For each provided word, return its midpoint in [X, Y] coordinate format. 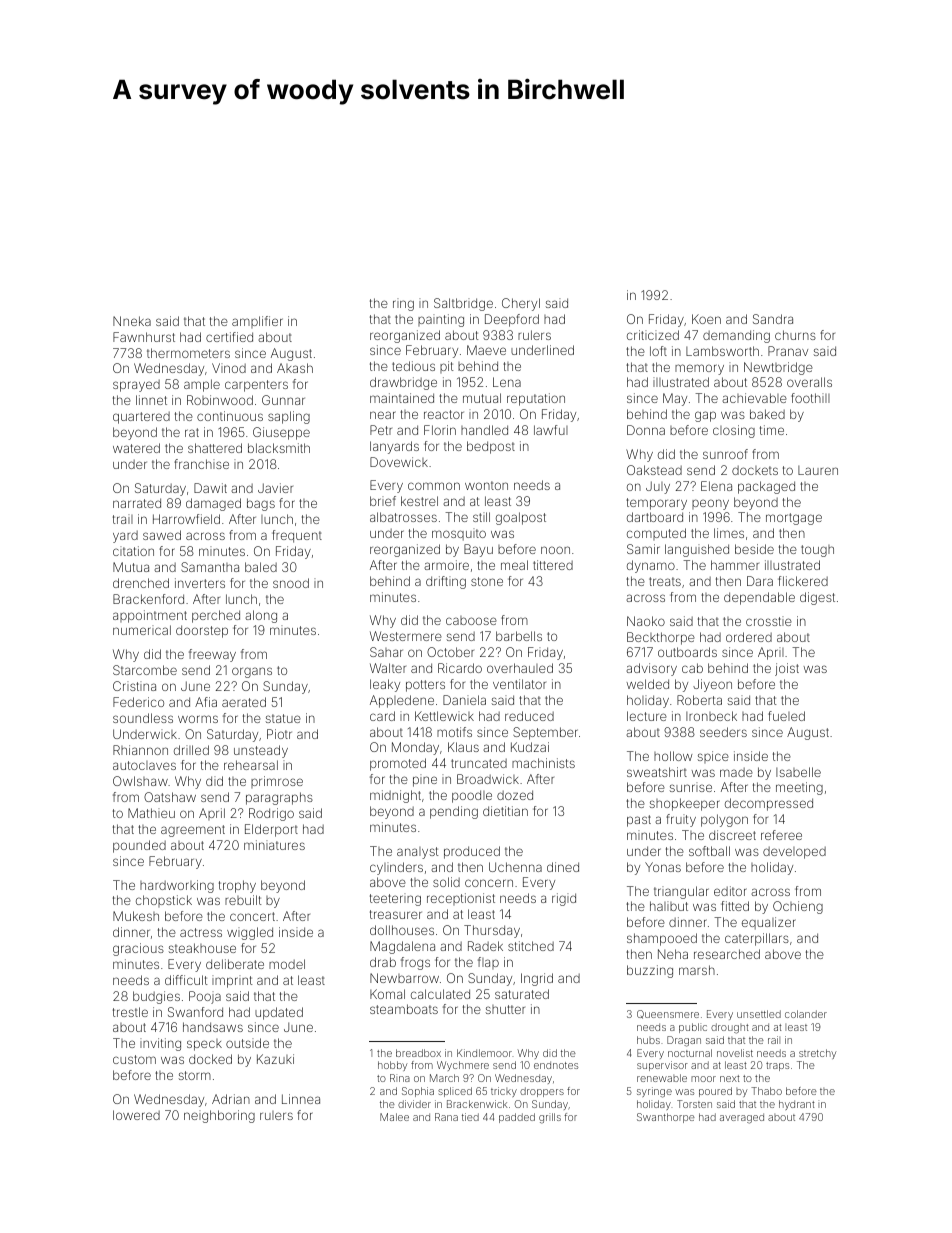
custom [134, 1059]
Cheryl [521, 304]
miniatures [274, 845]
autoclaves [144, 765]
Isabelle [798, 772]
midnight [395, 796]
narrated [137, 503]
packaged [766, 487]
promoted [398, 764]
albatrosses [403, 517]
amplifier [257, 322]
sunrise [691, 787]
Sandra [773, 319]
